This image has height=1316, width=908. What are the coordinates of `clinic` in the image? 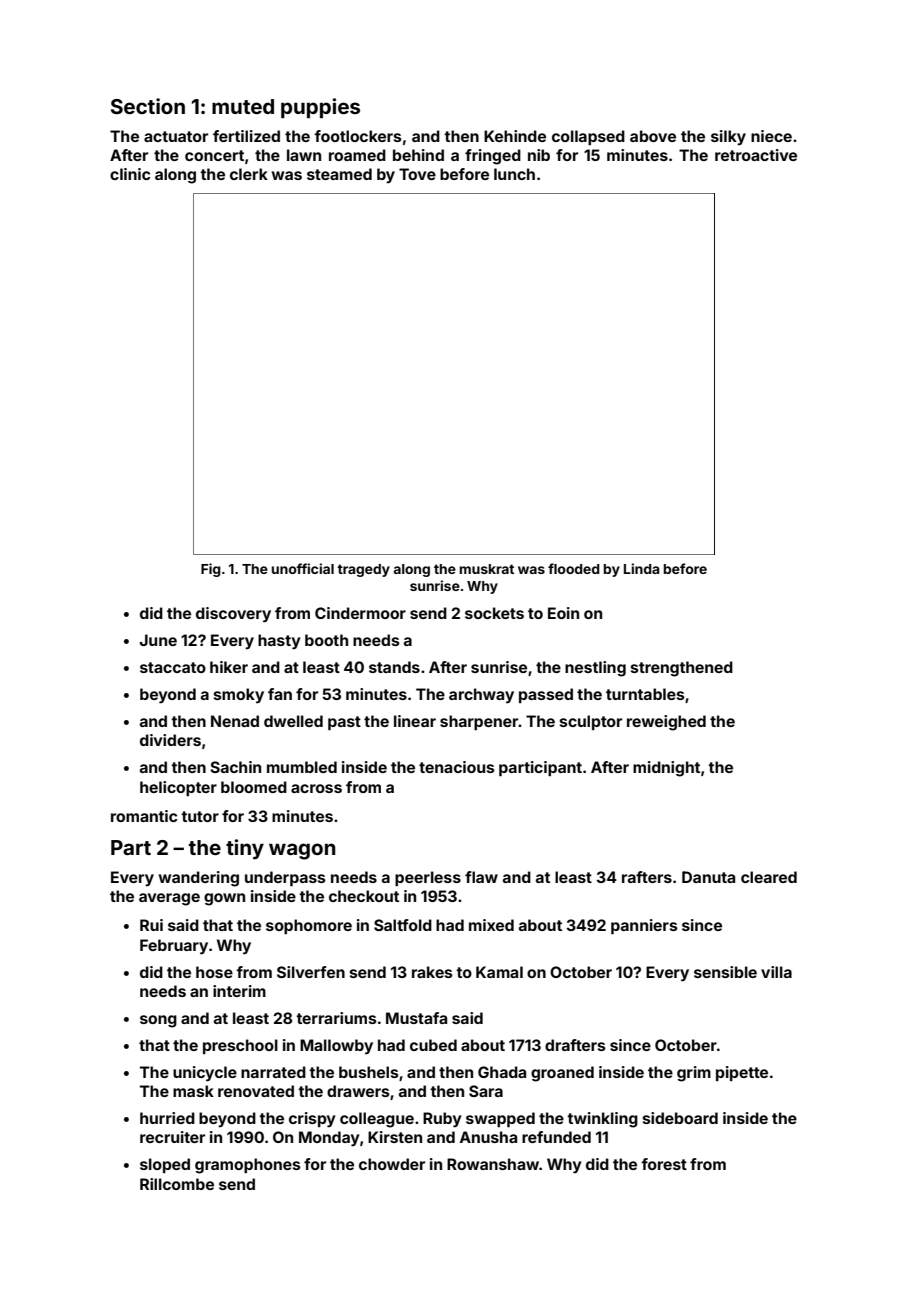 It's located at (130, 174).
